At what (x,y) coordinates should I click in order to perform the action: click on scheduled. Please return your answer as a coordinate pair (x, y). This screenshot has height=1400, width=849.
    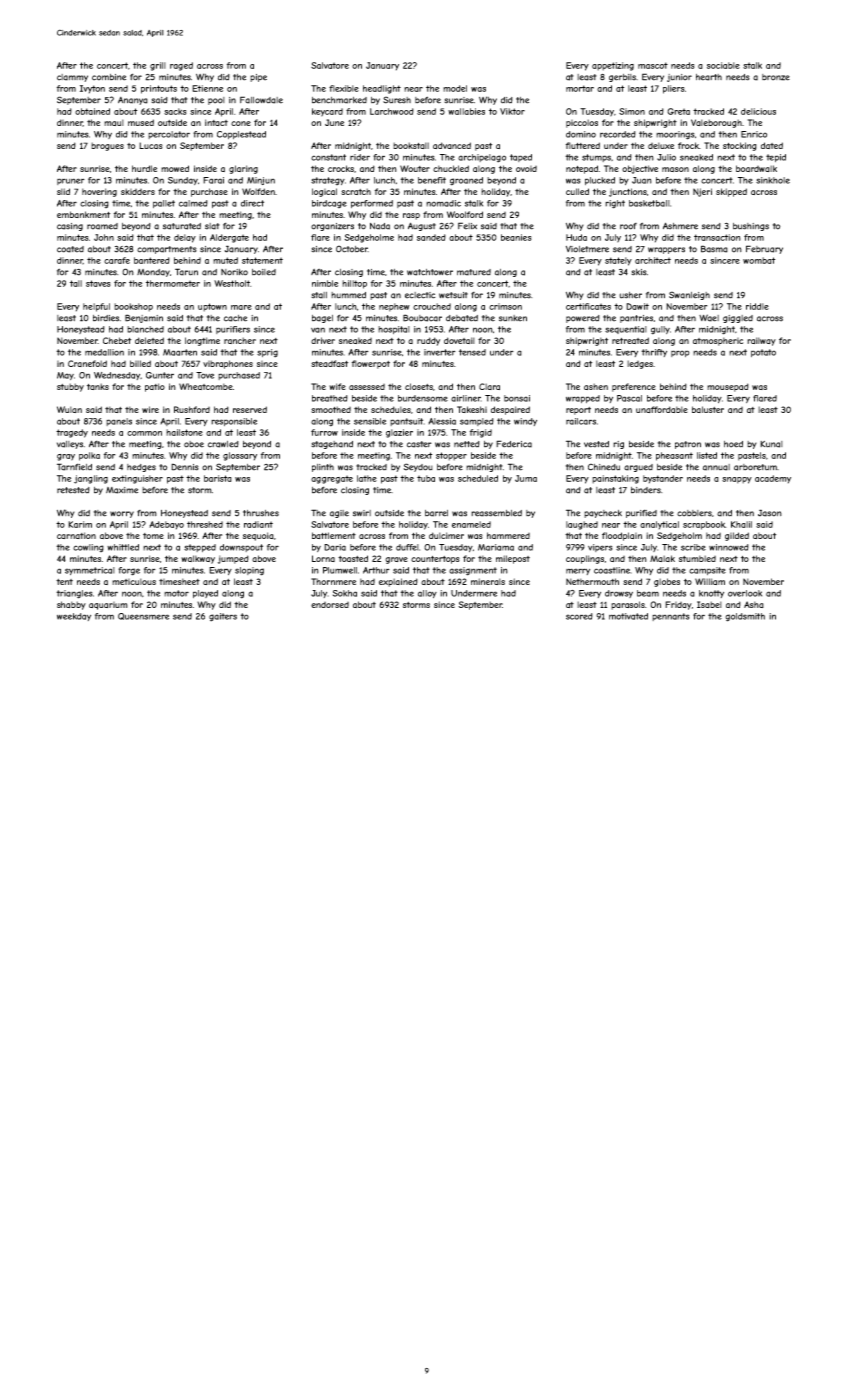
    Looking at the image, I should click on (478, 478).
